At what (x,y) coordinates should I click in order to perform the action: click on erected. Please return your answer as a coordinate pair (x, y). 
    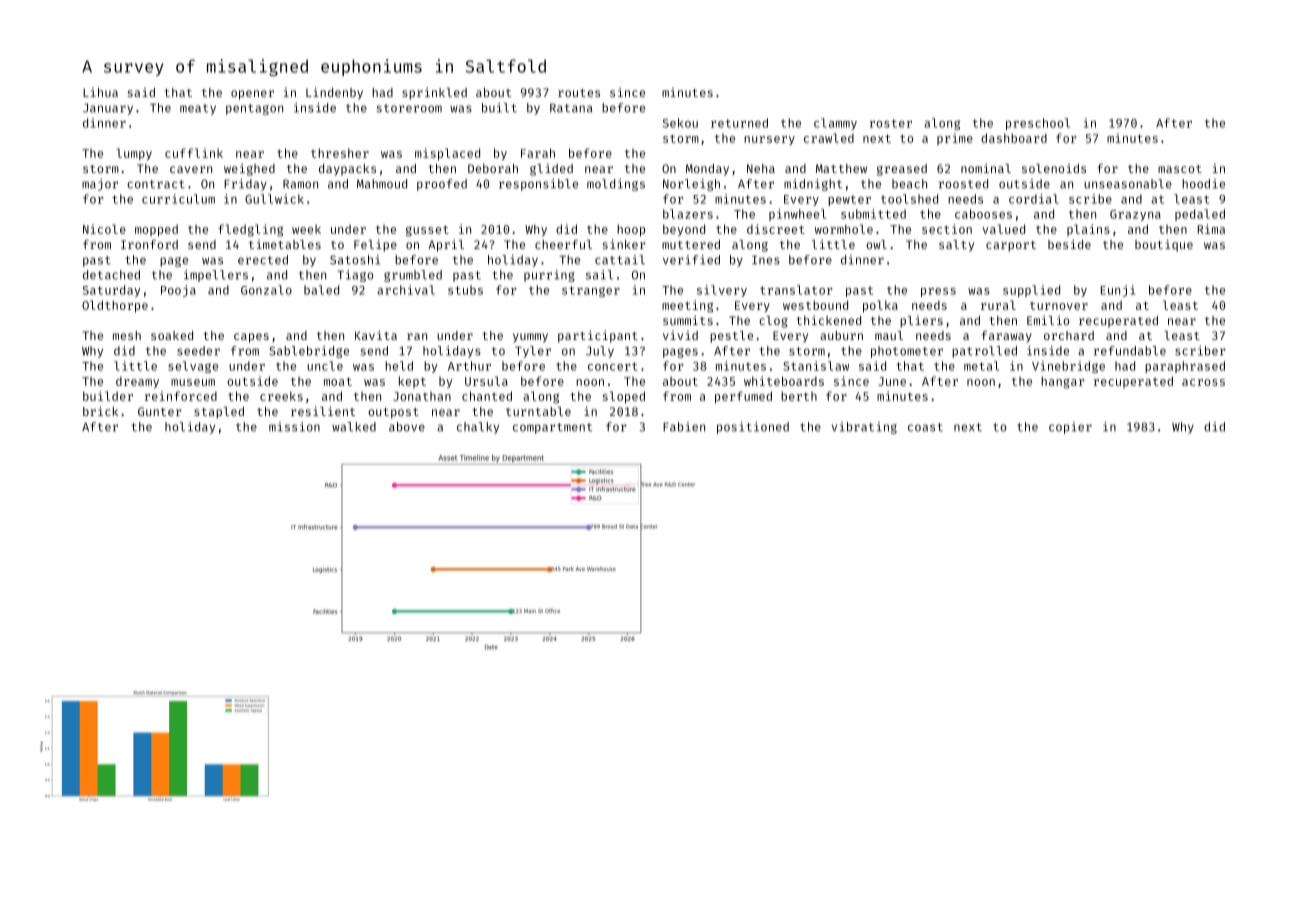
    Looking at the image, I should click on (263, 260).
